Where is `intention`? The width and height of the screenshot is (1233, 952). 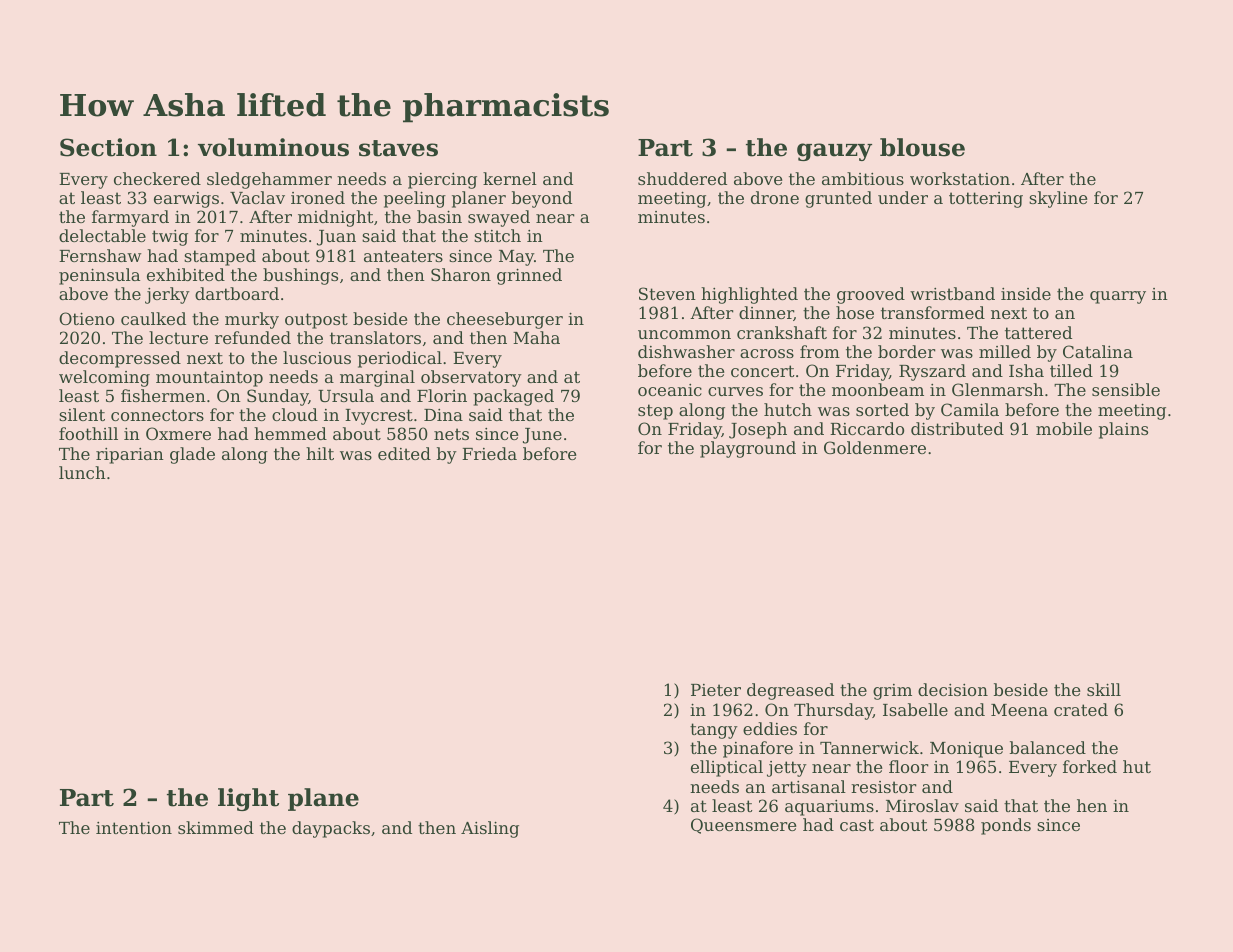 intention is located at coordinates (134, 827).
